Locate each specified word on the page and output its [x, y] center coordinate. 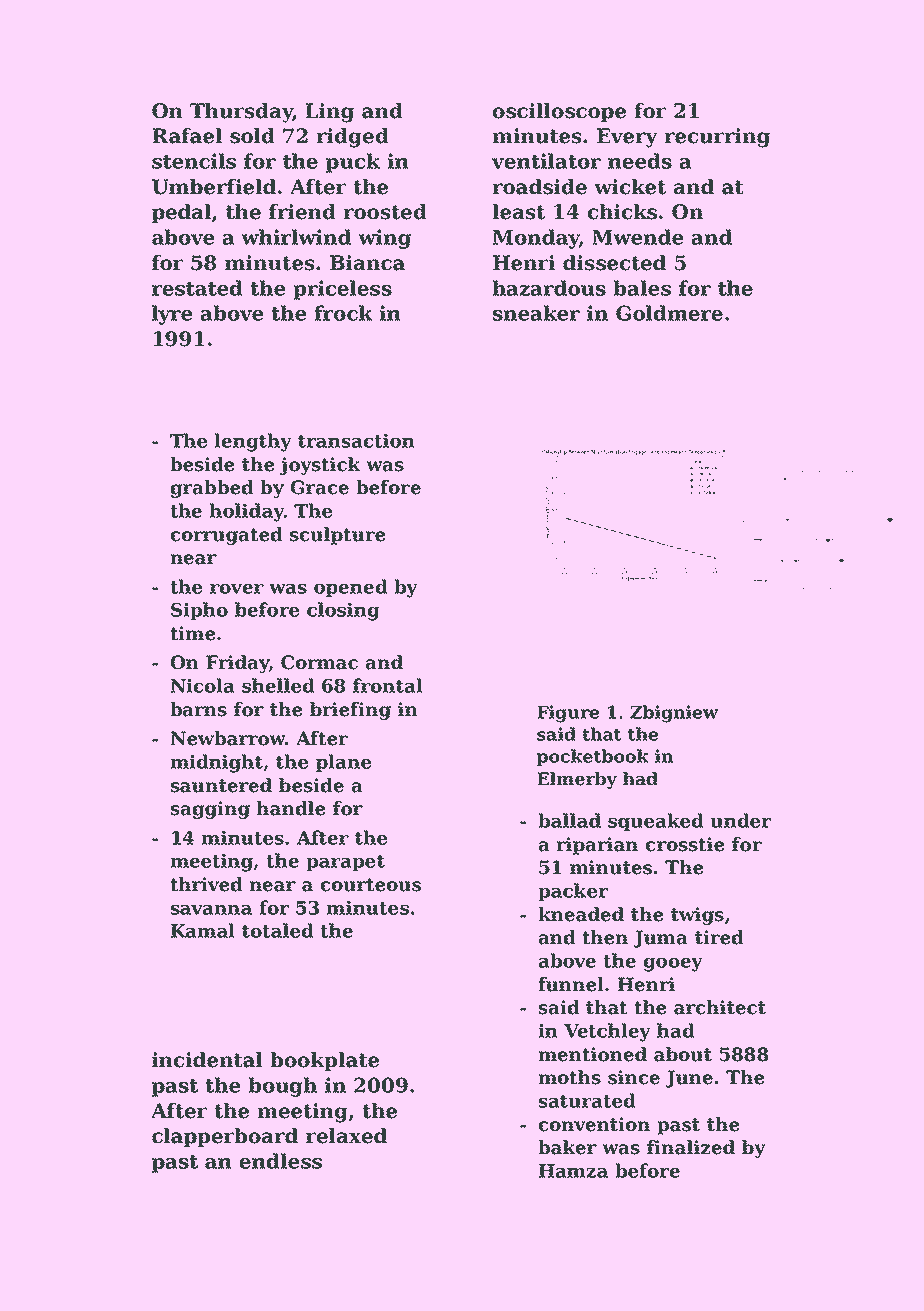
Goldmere [669, 313]
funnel [571, 984]
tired [719, 937]
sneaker [536, 313]
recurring [717, 138]
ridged [352, 138]
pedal [181, 213]
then [605, 937]
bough [282, 1087]
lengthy [253, 442]
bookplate [324, 1061]
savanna [211, 910]
